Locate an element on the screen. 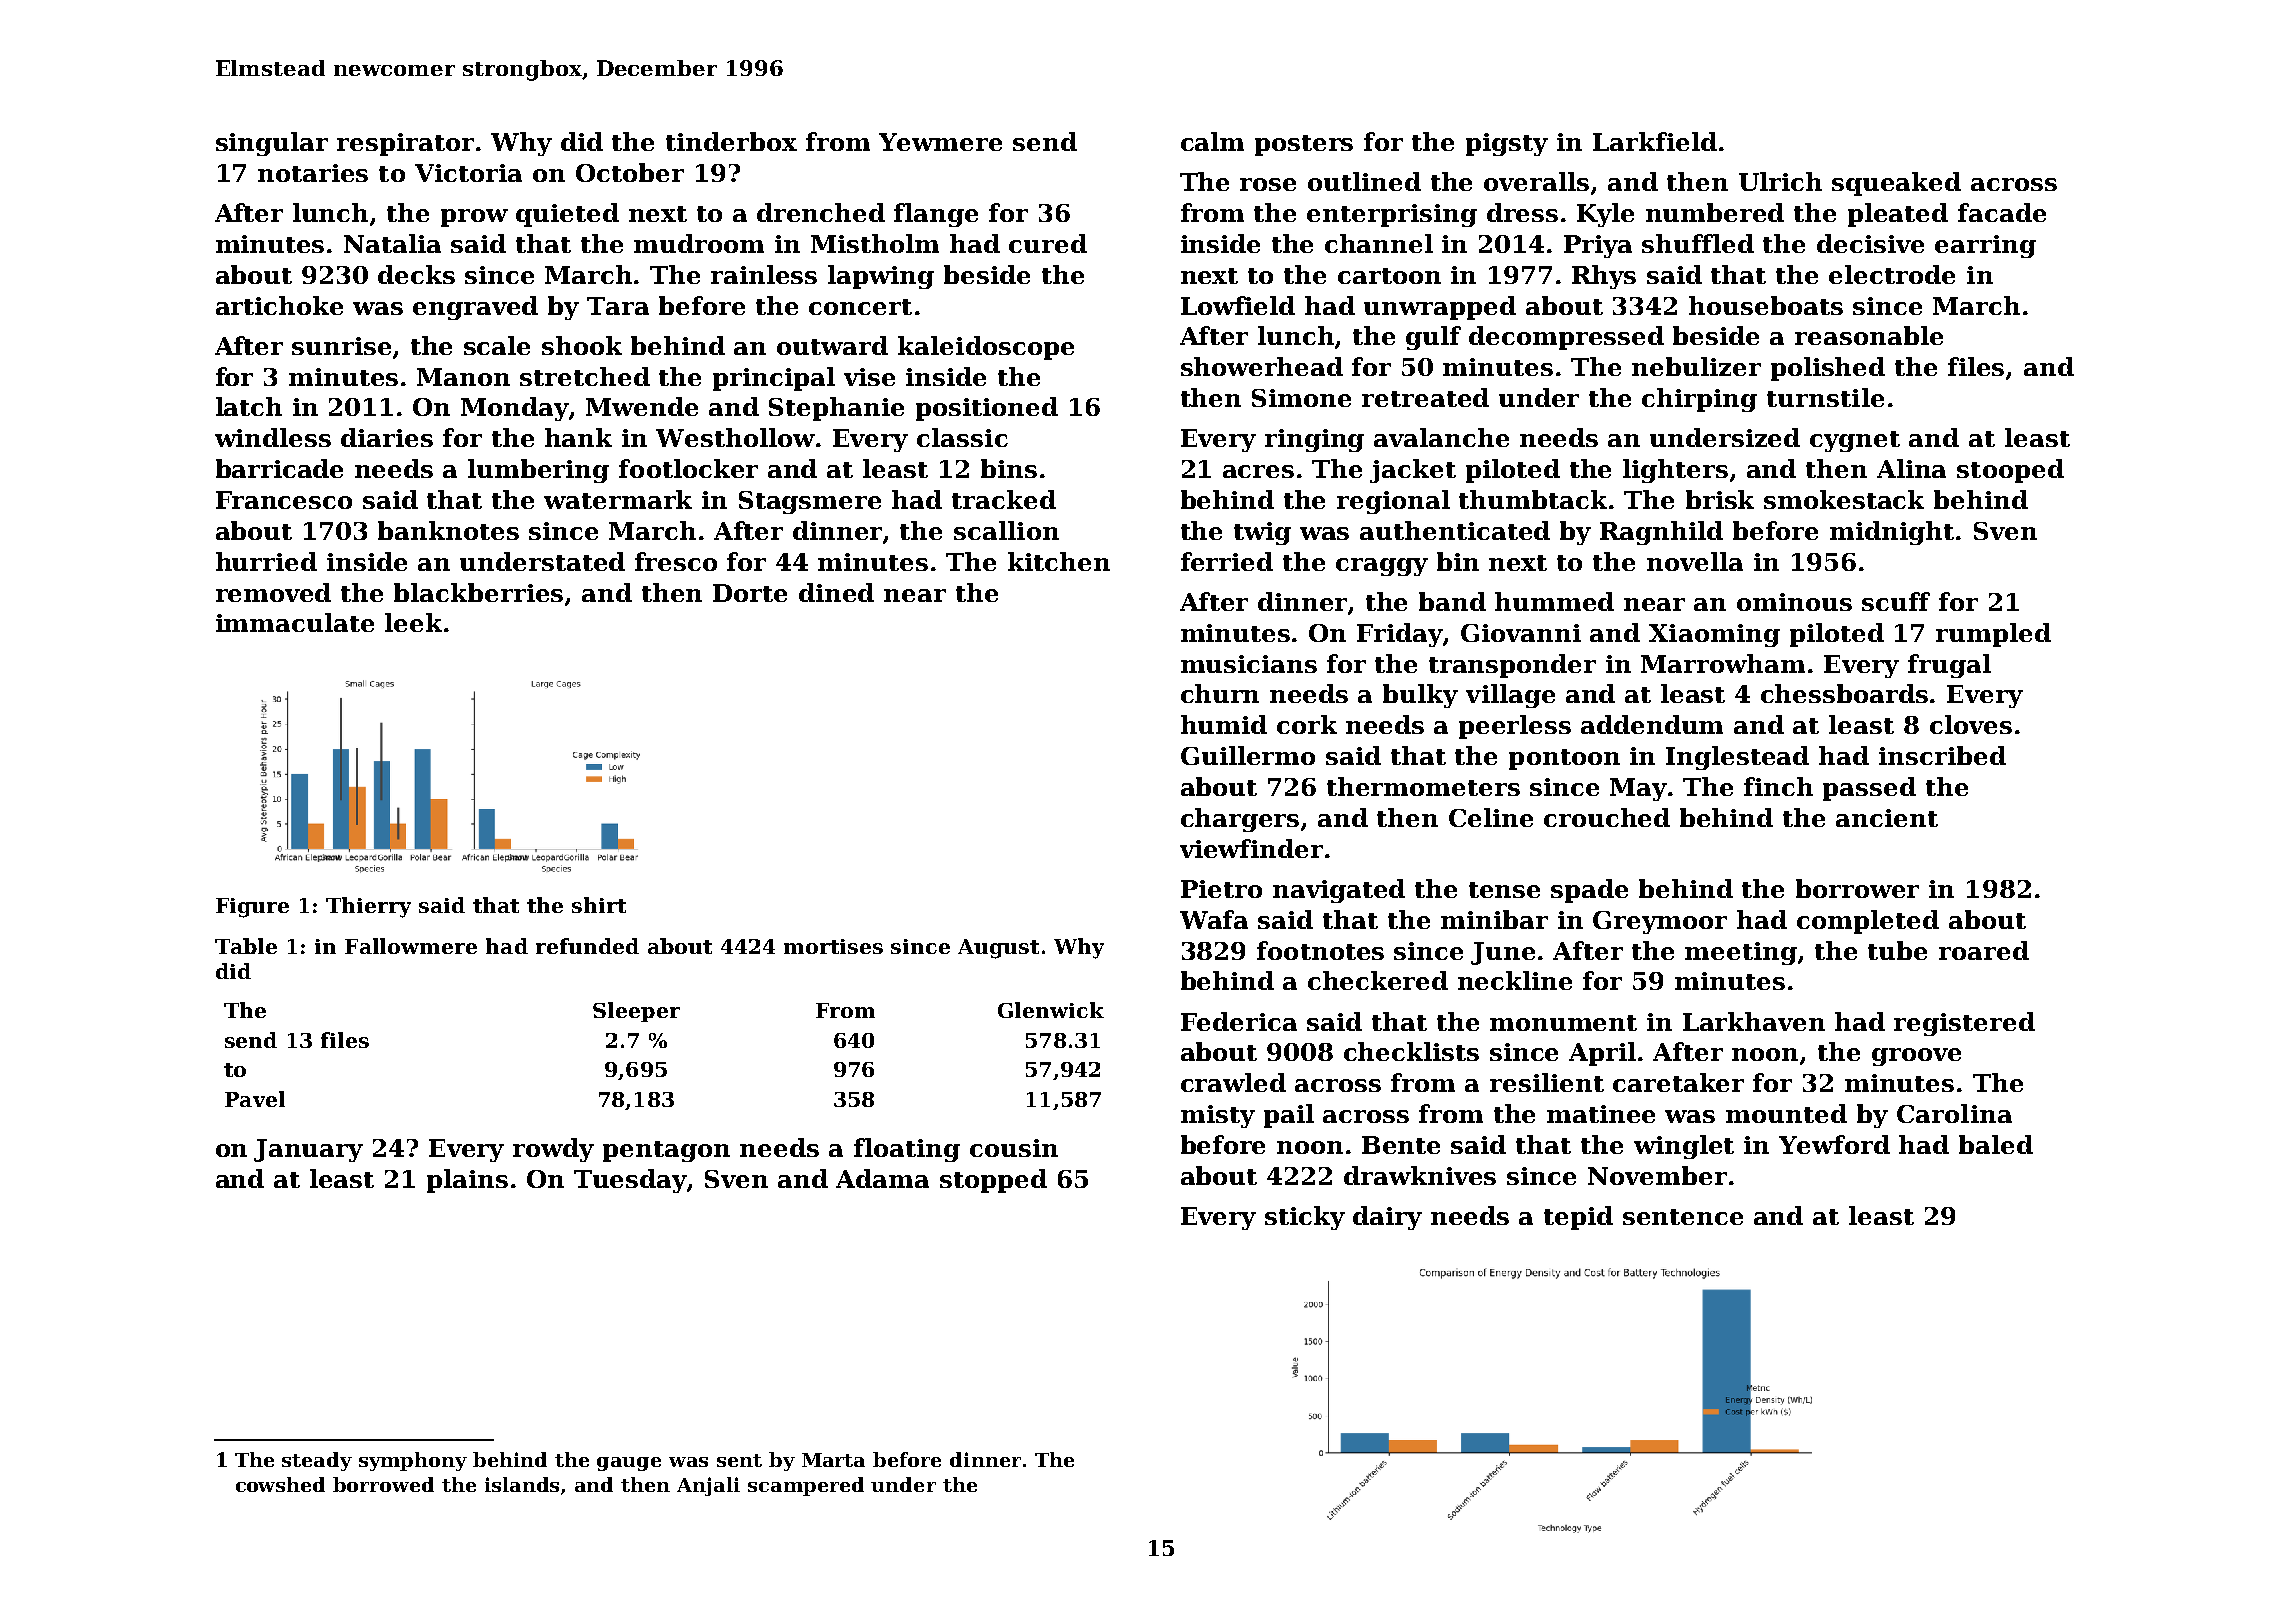  Larkfield is located at coordinates (1655, 141).
